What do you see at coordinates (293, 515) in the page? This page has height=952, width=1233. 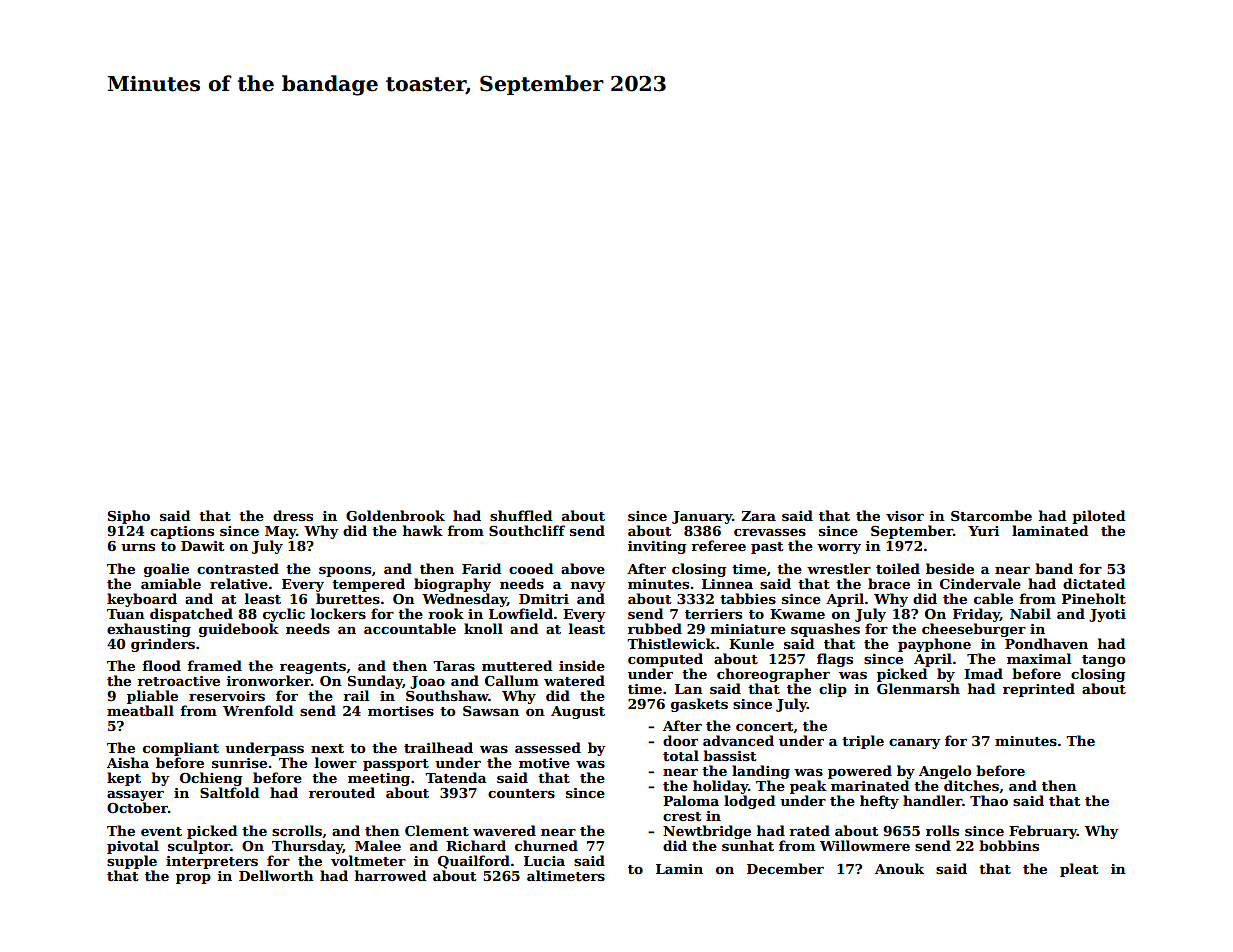 I see `dress` at bounding box center [293, 515].
